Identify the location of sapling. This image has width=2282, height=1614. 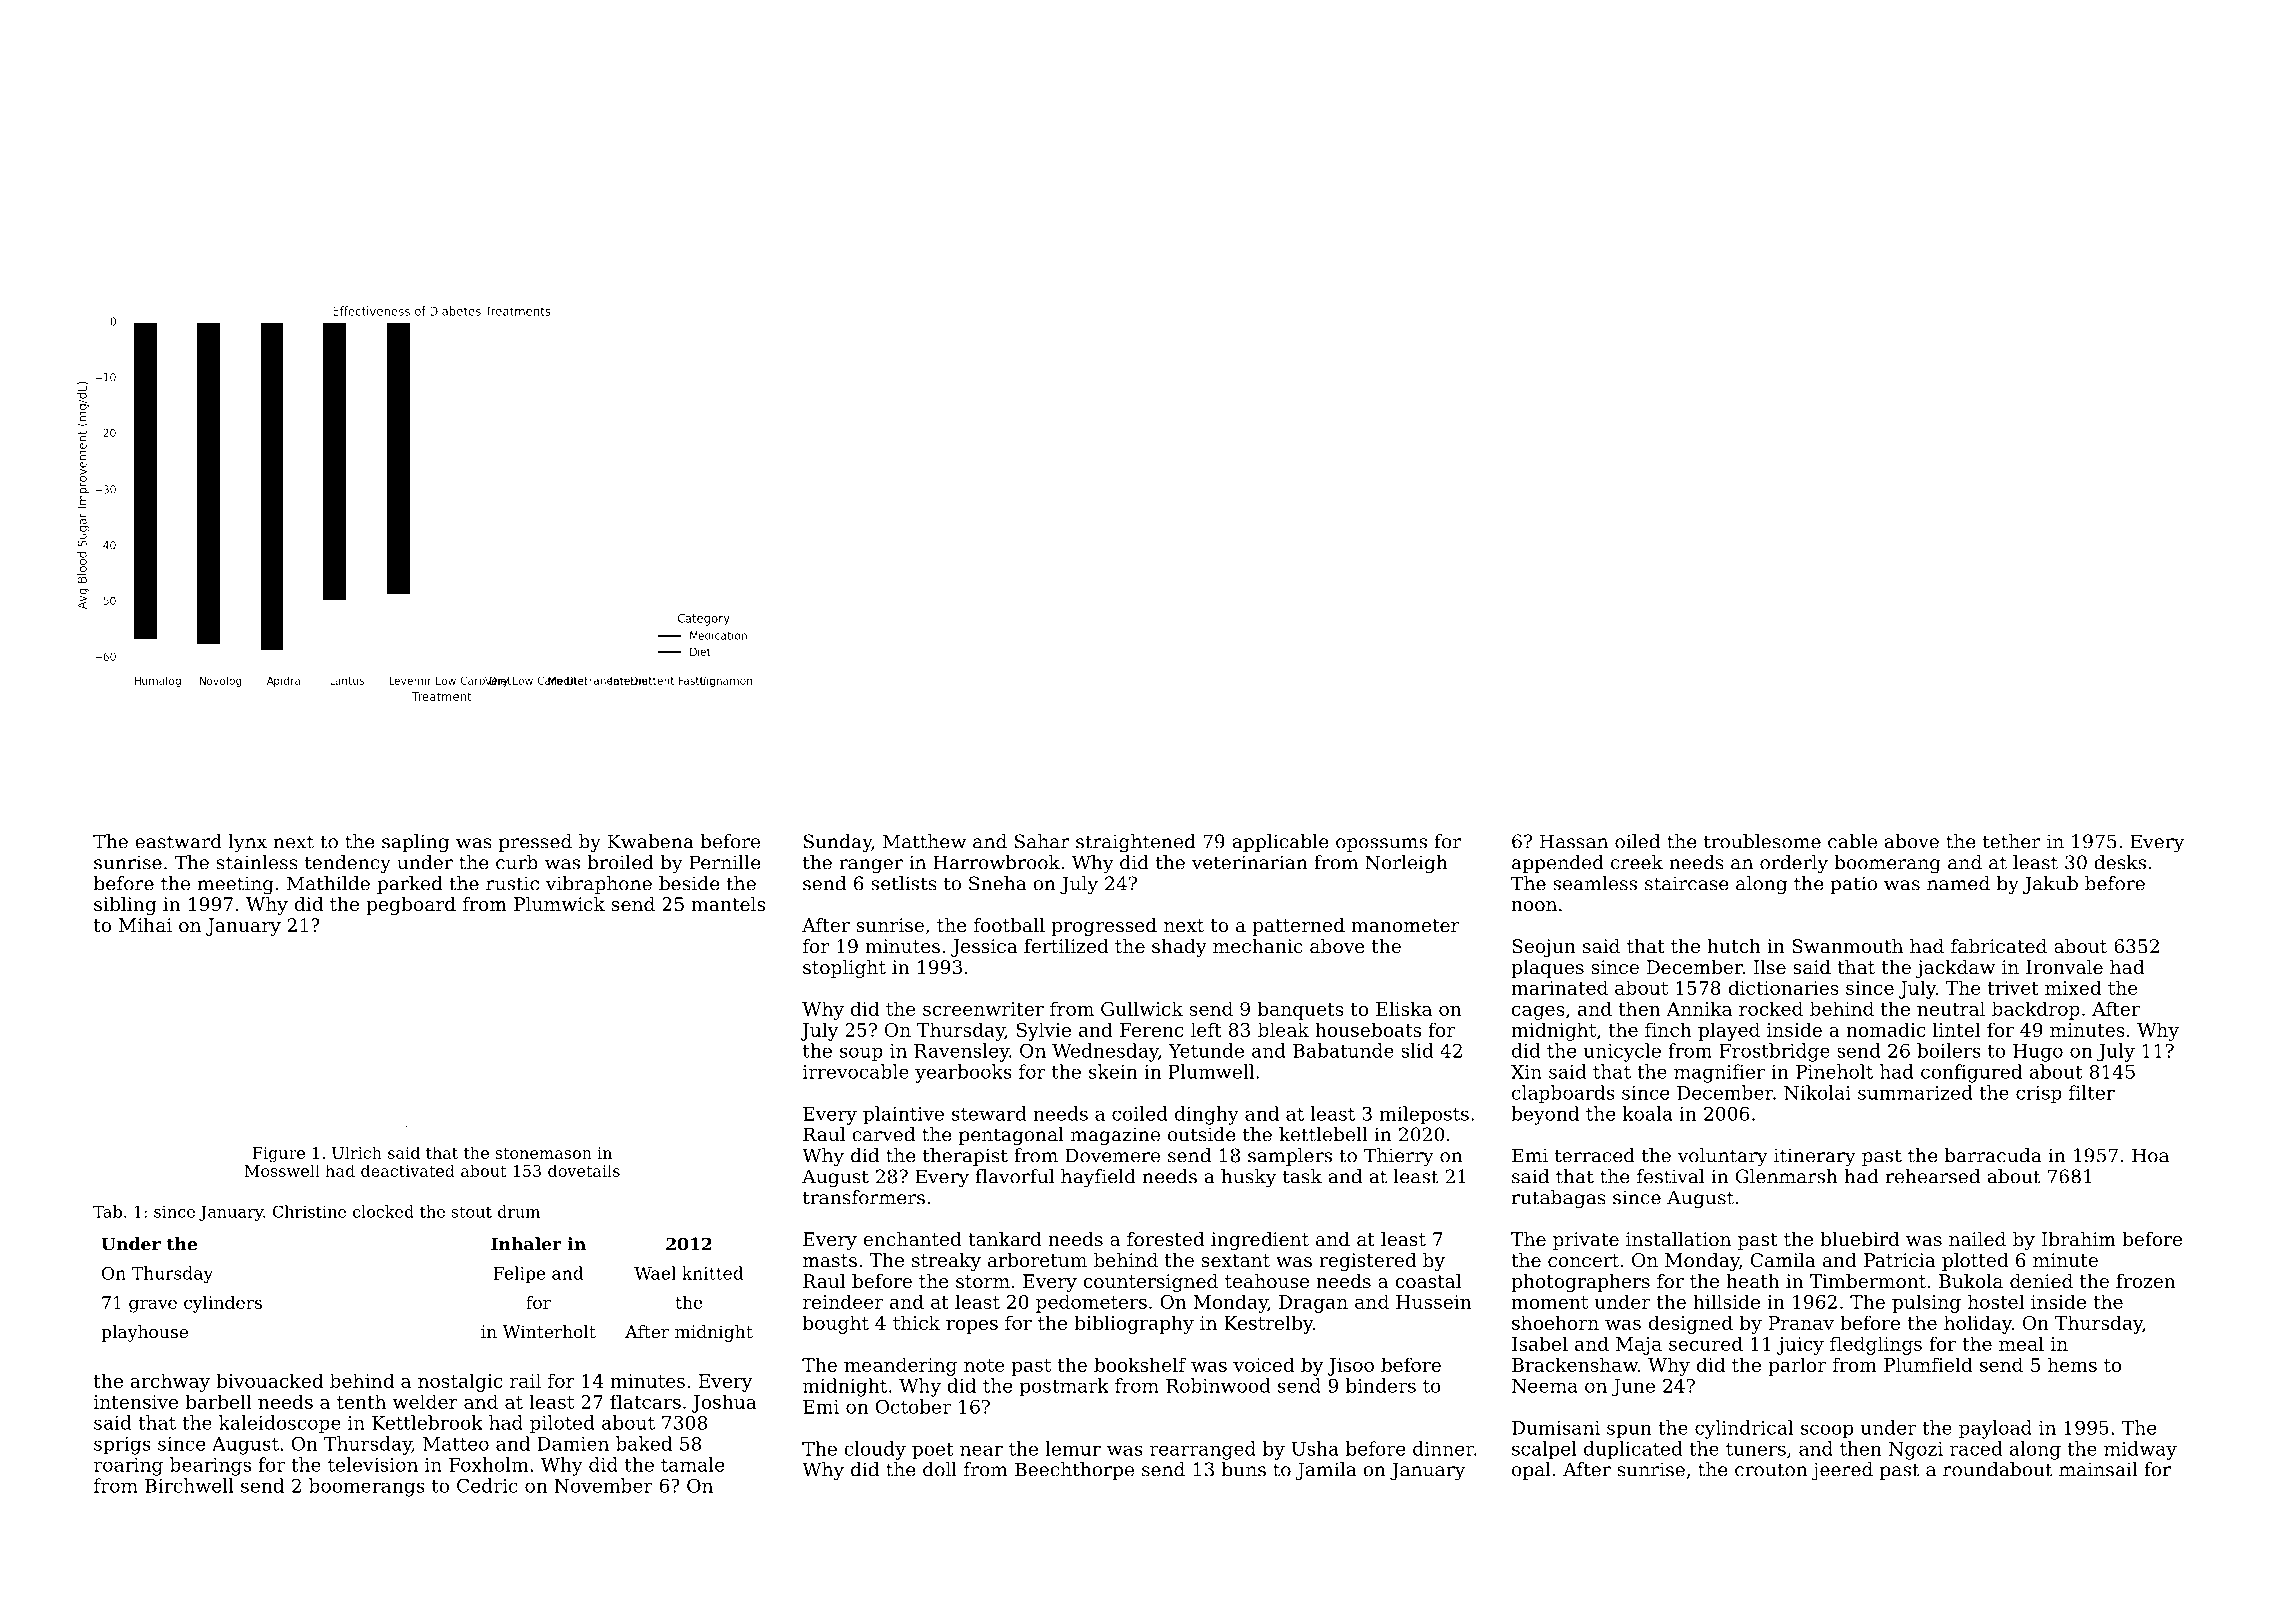
(415, 843).
